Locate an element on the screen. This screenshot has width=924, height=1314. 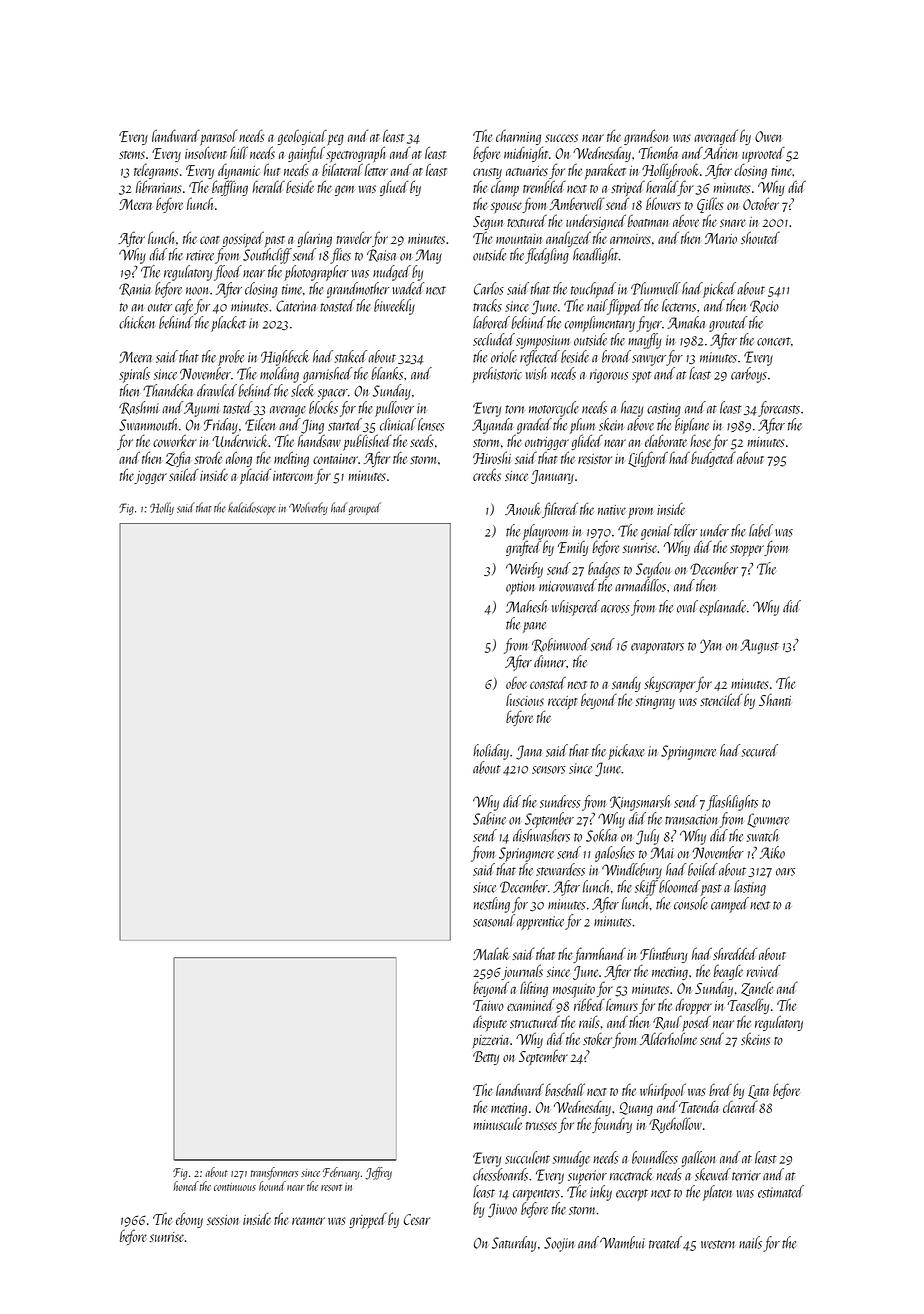
charming is located at coordinates (518, 137).
